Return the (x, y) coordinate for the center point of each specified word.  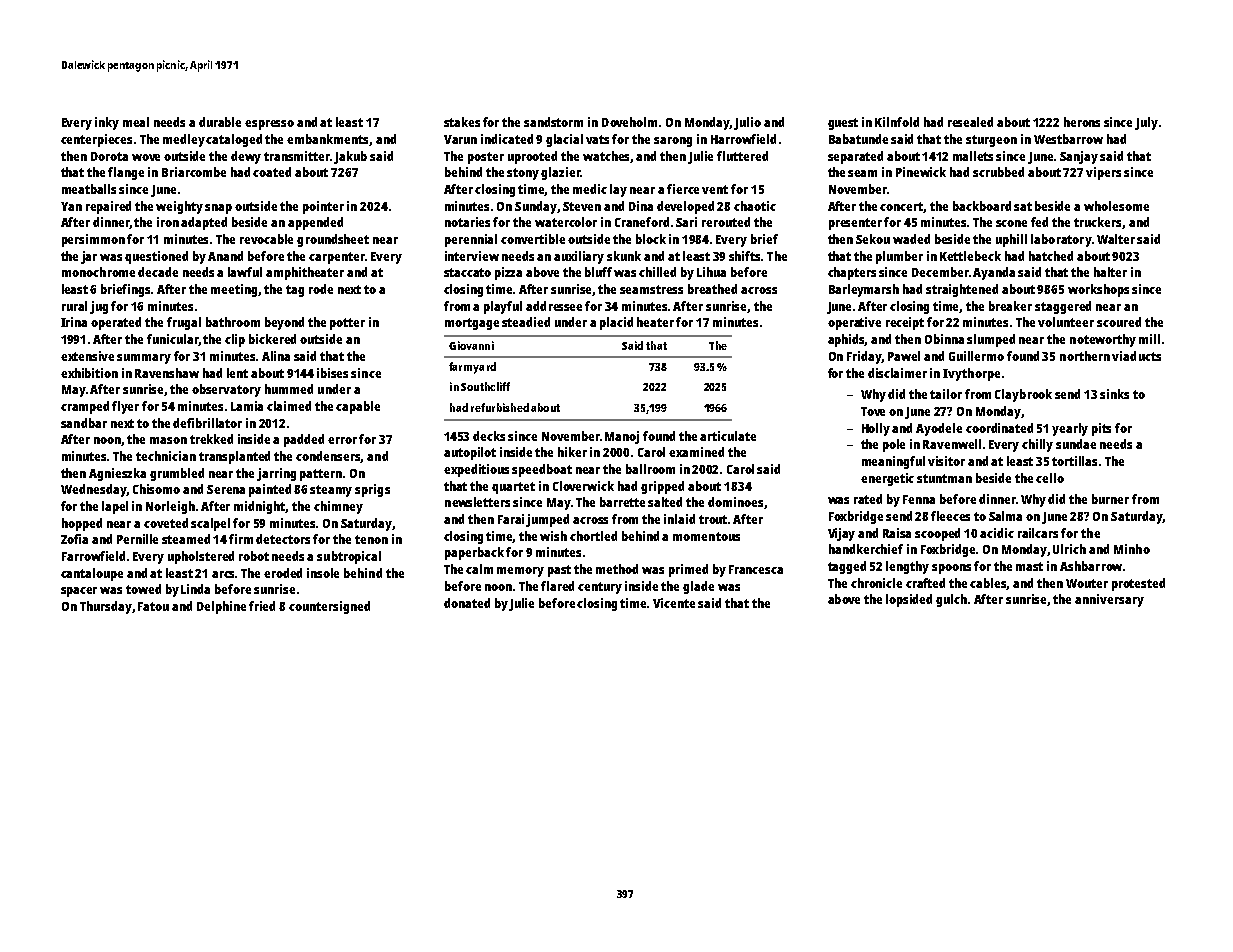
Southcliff (485, 386)
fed (1039, 222)
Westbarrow (1068, 139)
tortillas (1074, 461)
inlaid (679, 519)
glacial (564, 140)
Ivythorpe (971, 374)
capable (358, 407)
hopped (82, 524)
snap (218, 209)
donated (467, 603)
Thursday (106, 607)
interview (472, 256)
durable (220, 122)
